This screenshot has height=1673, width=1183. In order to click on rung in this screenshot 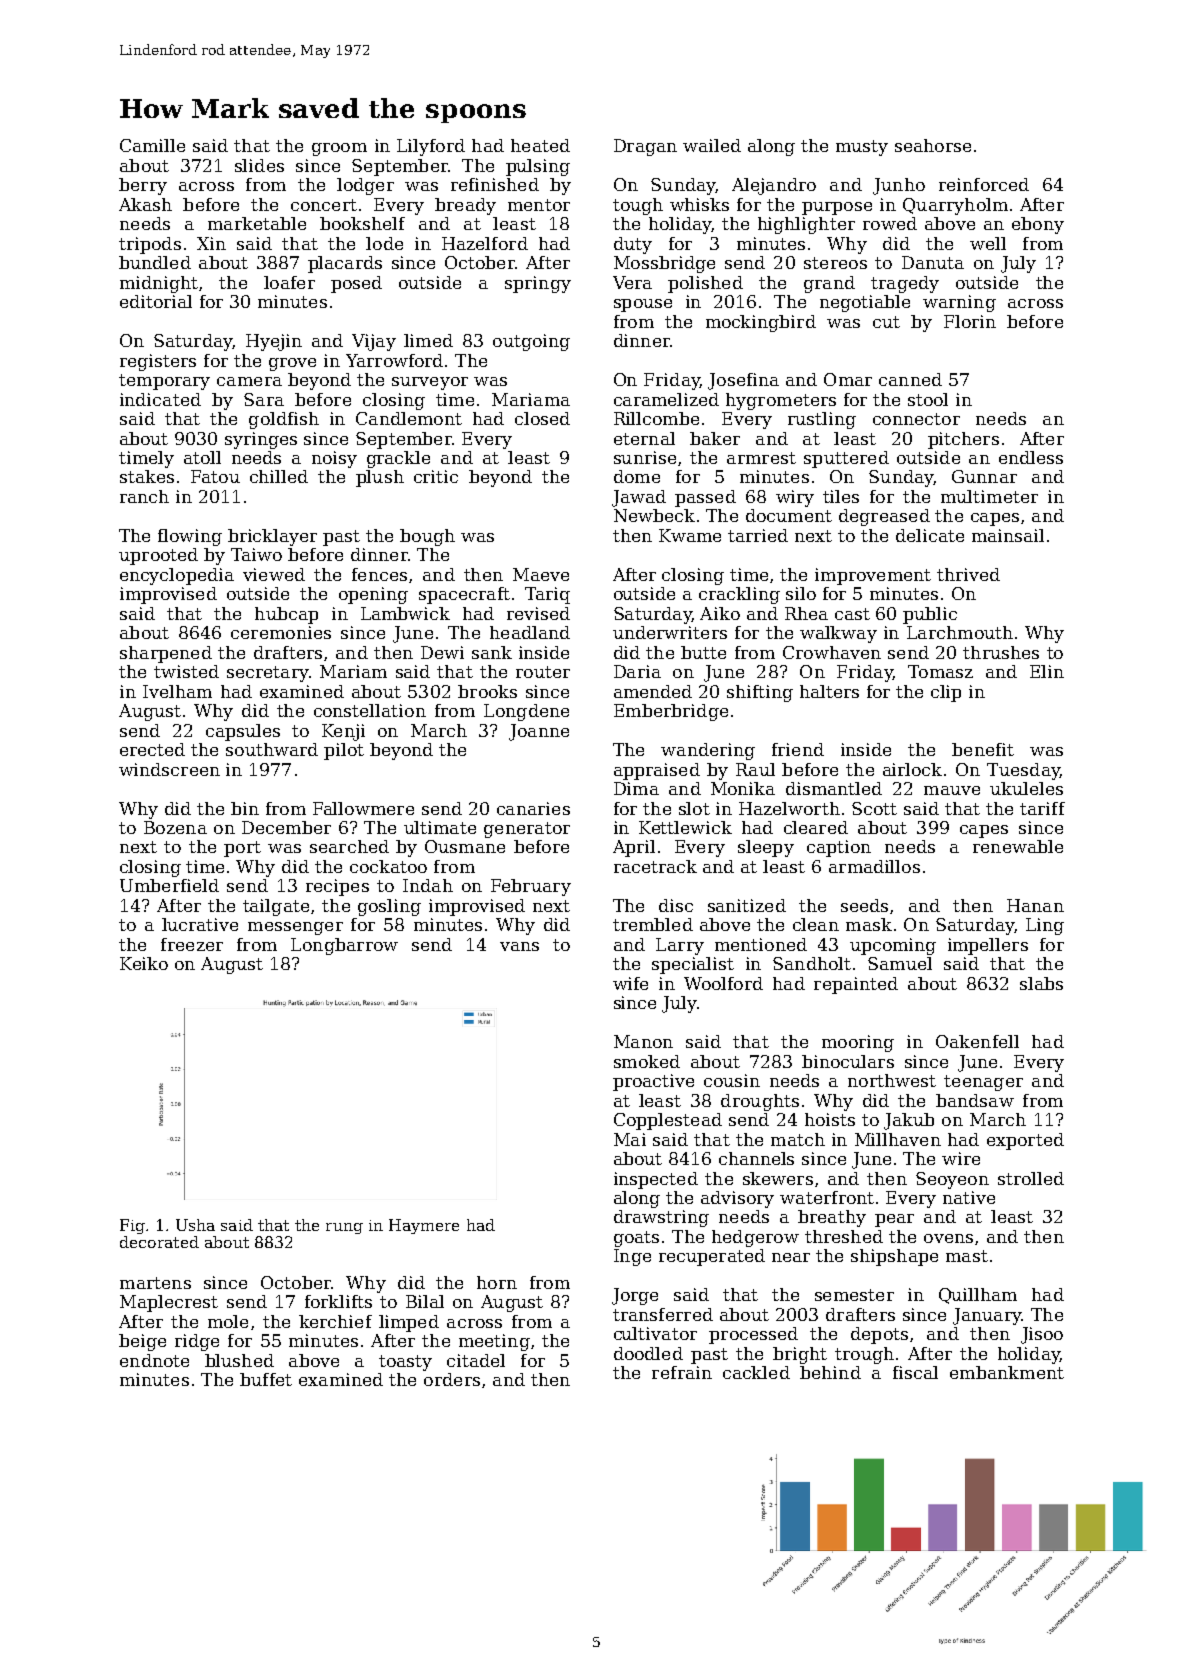, I will do `click(344, 1228)`.
